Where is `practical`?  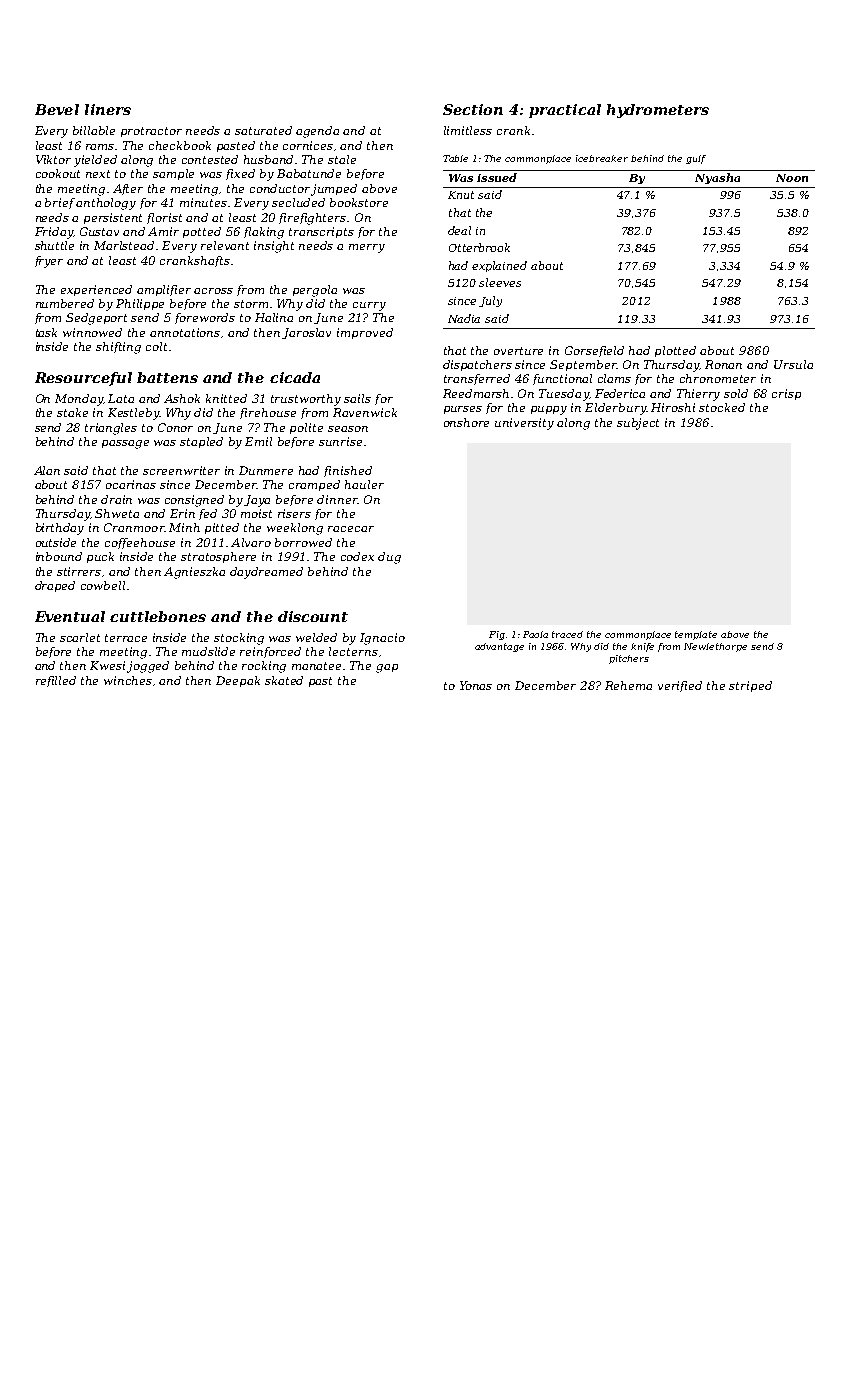
practical is located at coordinates (565, 111).
